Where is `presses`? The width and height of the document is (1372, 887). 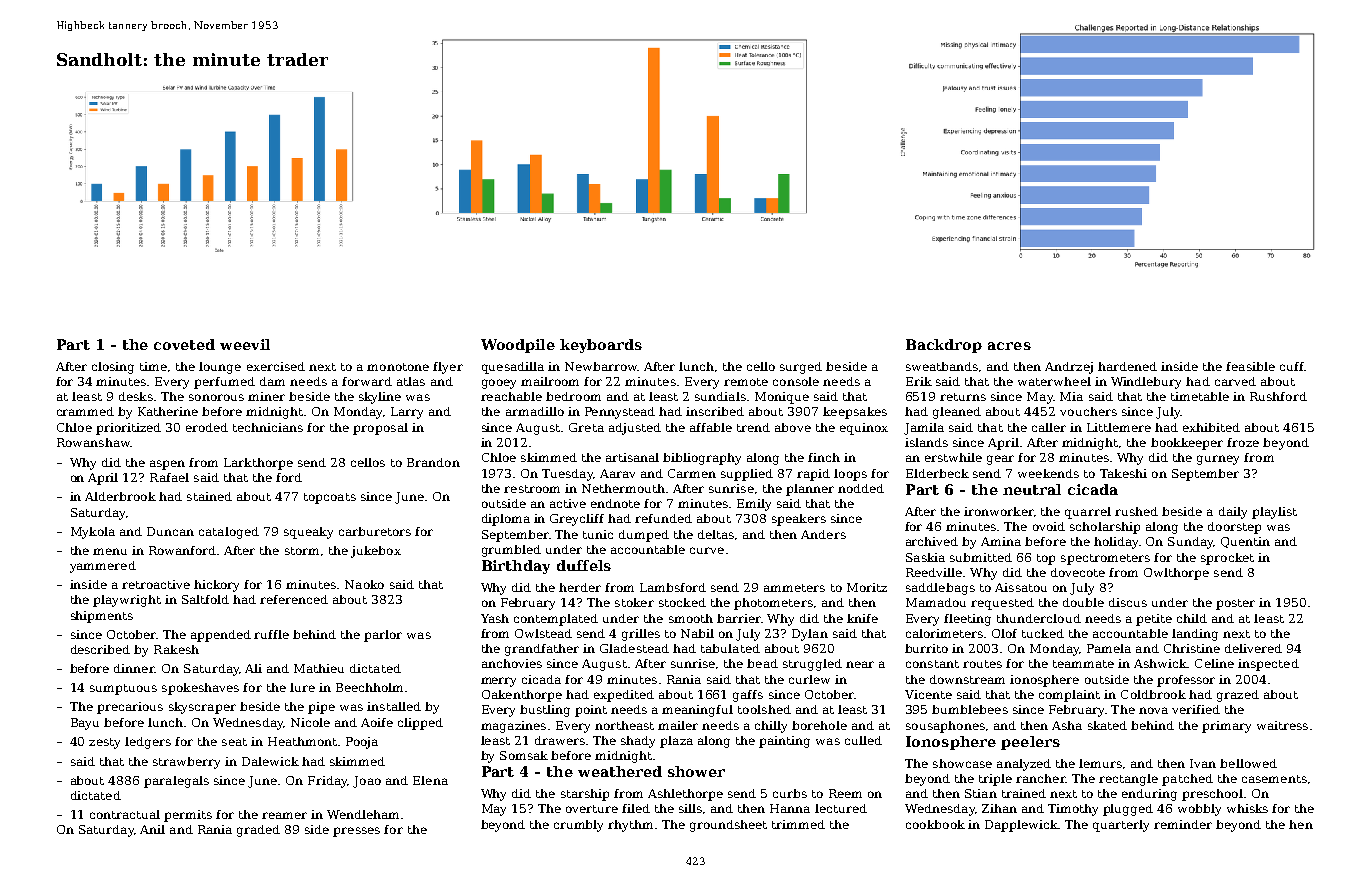
presses is located at coordinates (356, 832).
